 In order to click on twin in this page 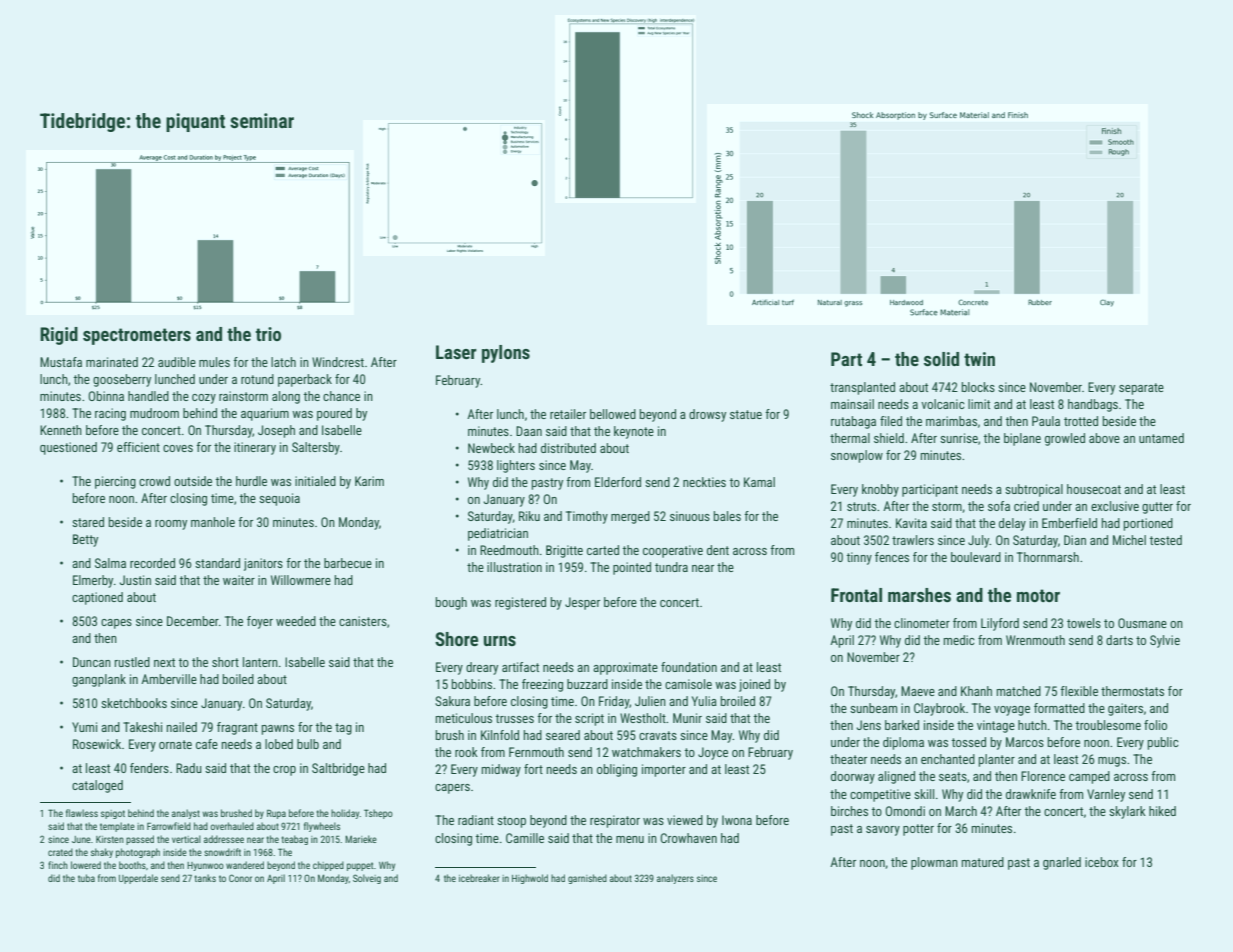, I will do `click(979, 359)`.
